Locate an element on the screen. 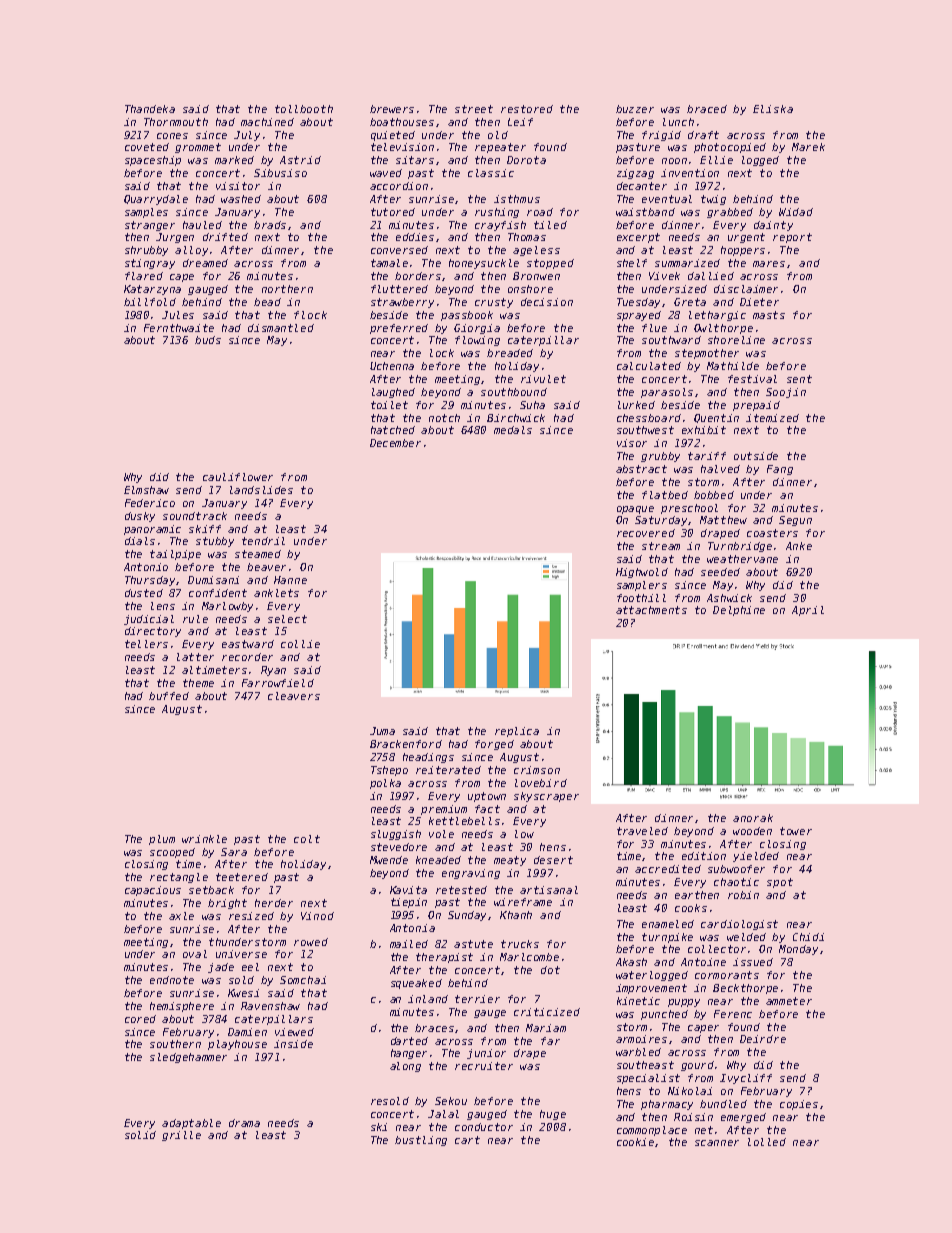 This screenshot has height=1233, width=952. Ashwick is located at coordinates (729, 598).
